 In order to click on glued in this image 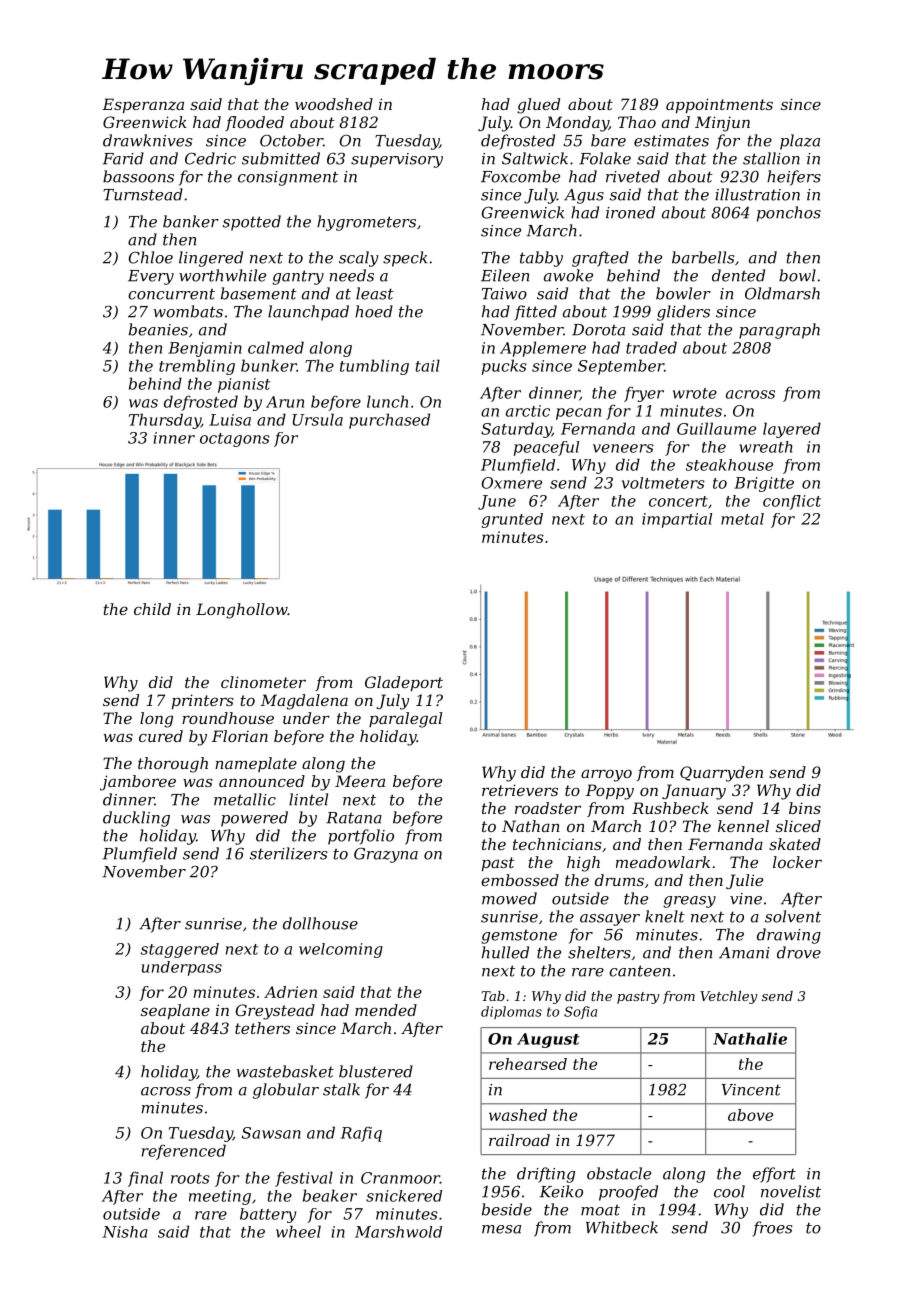, I will do `click(538, 106)`.
